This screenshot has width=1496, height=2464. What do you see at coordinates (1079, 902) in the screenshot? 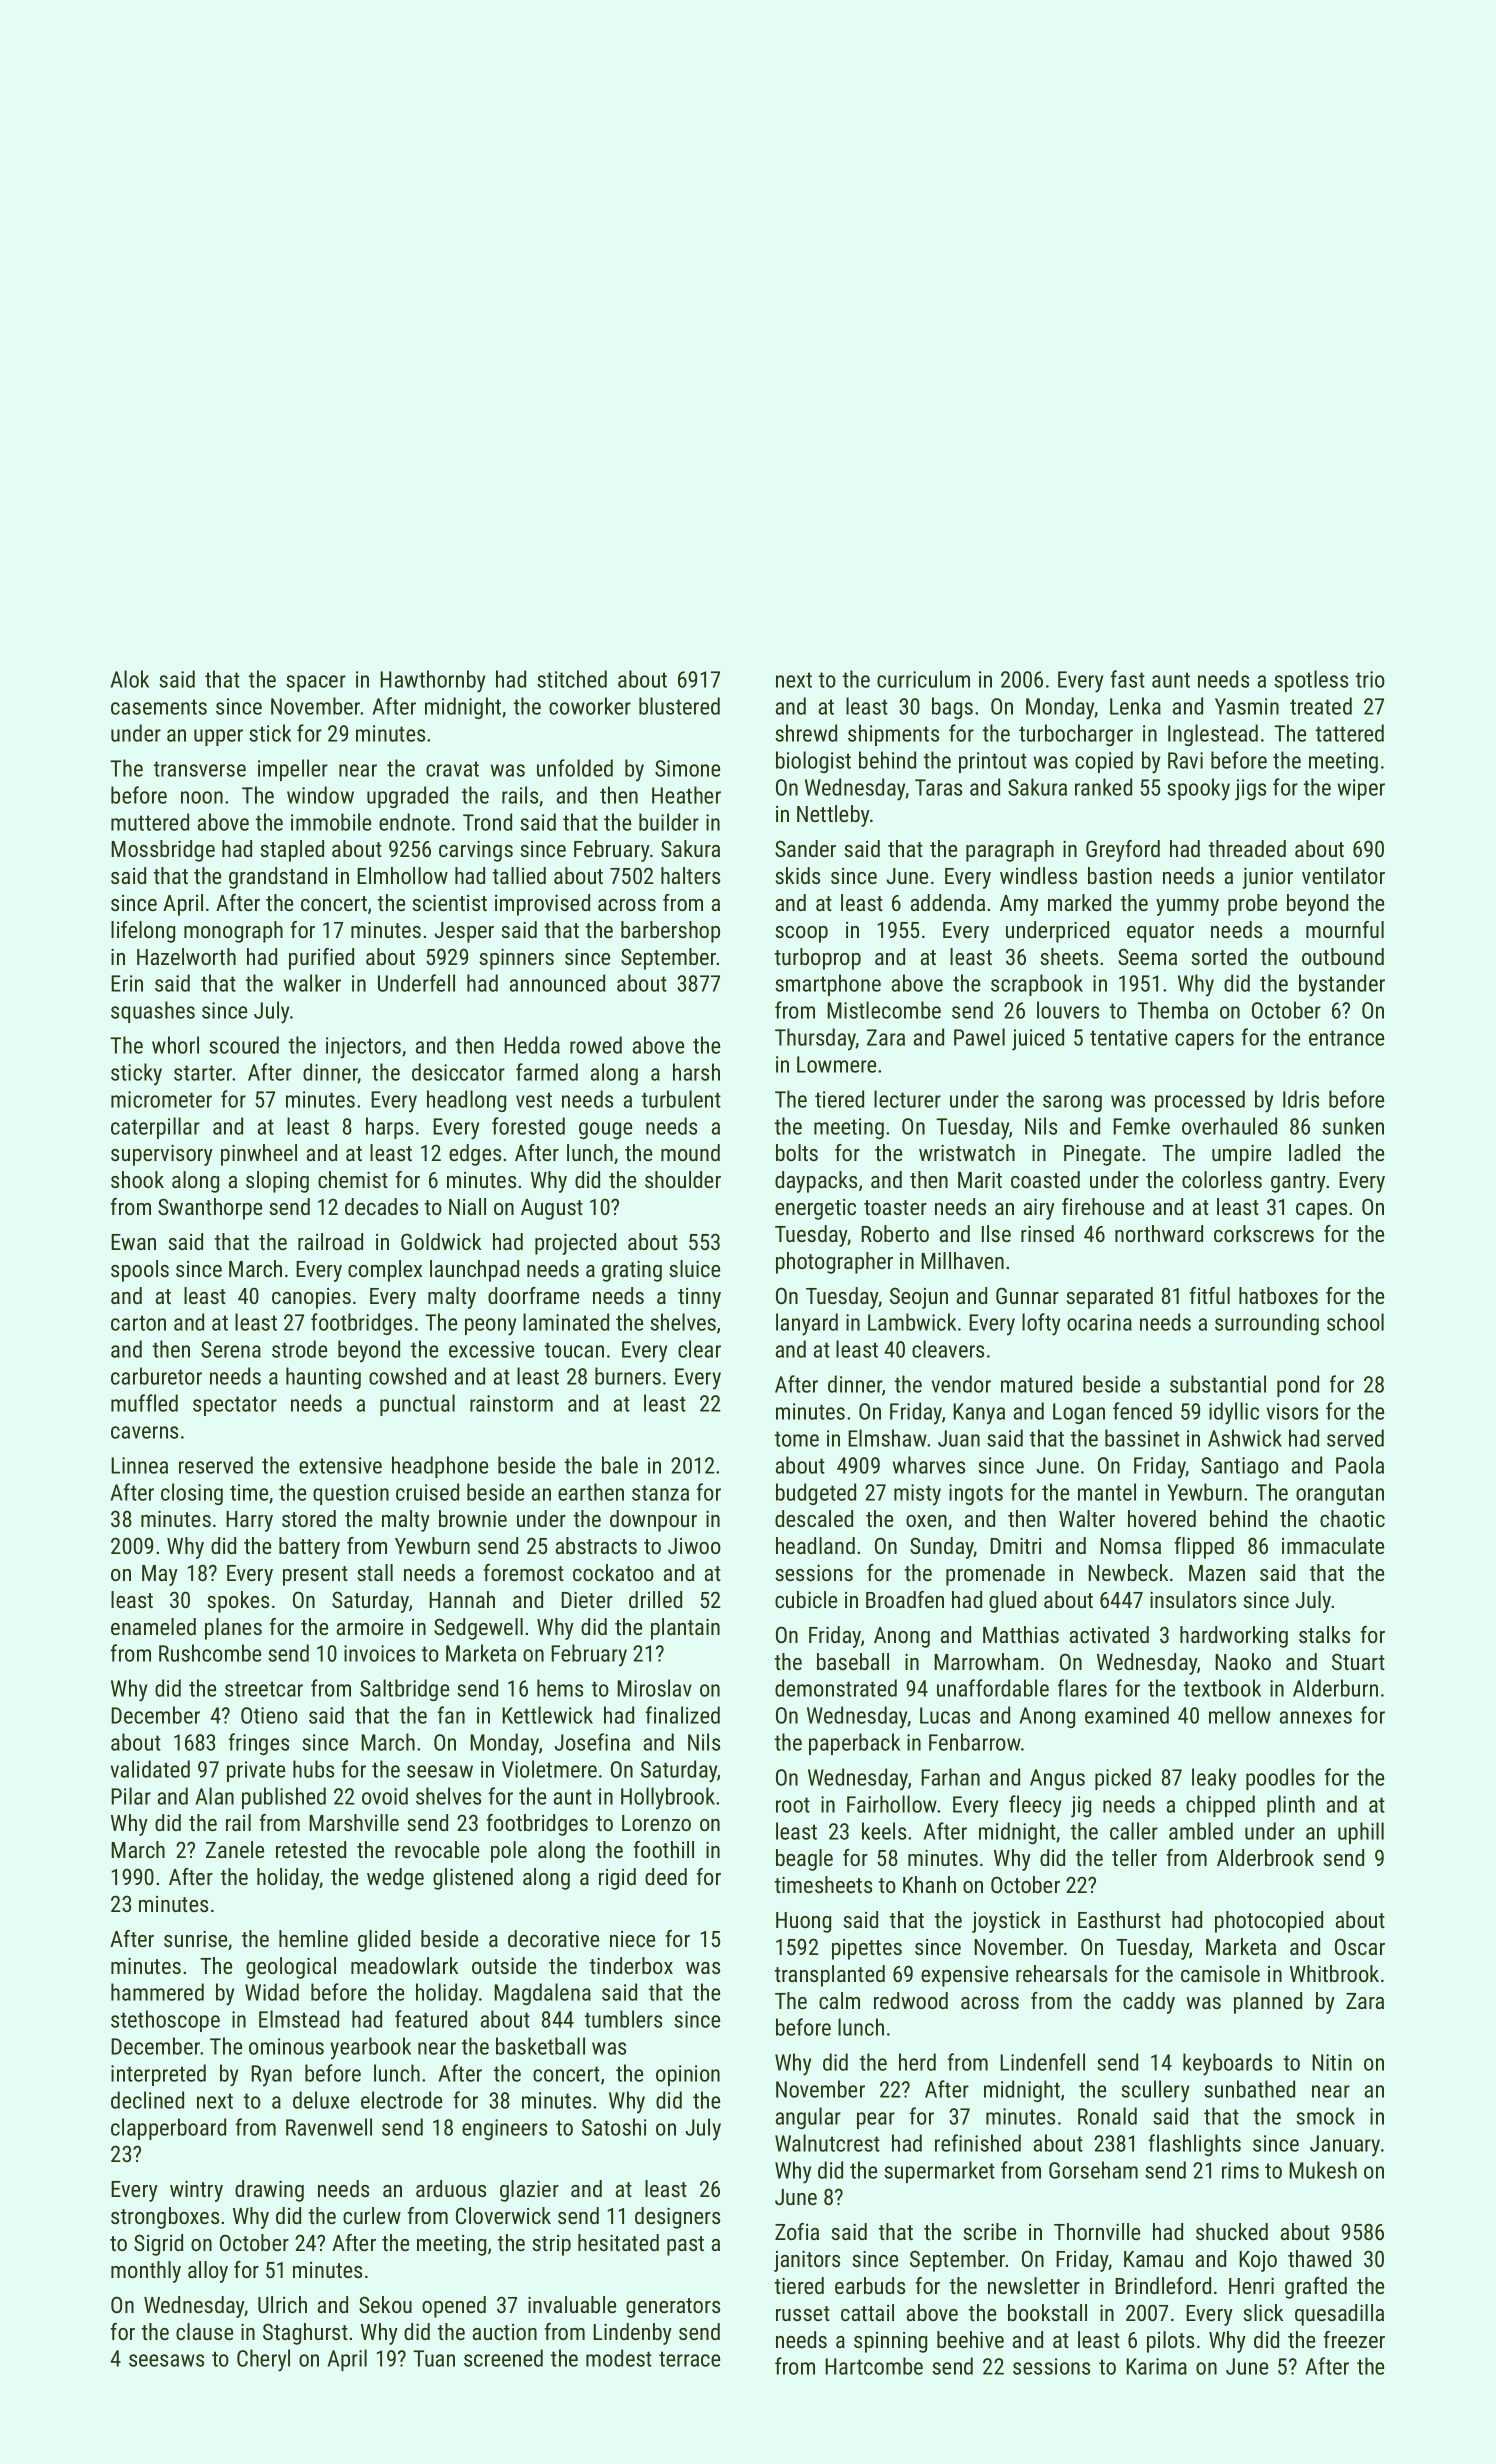
I see `marked` at bounding box center [1079, 902].
